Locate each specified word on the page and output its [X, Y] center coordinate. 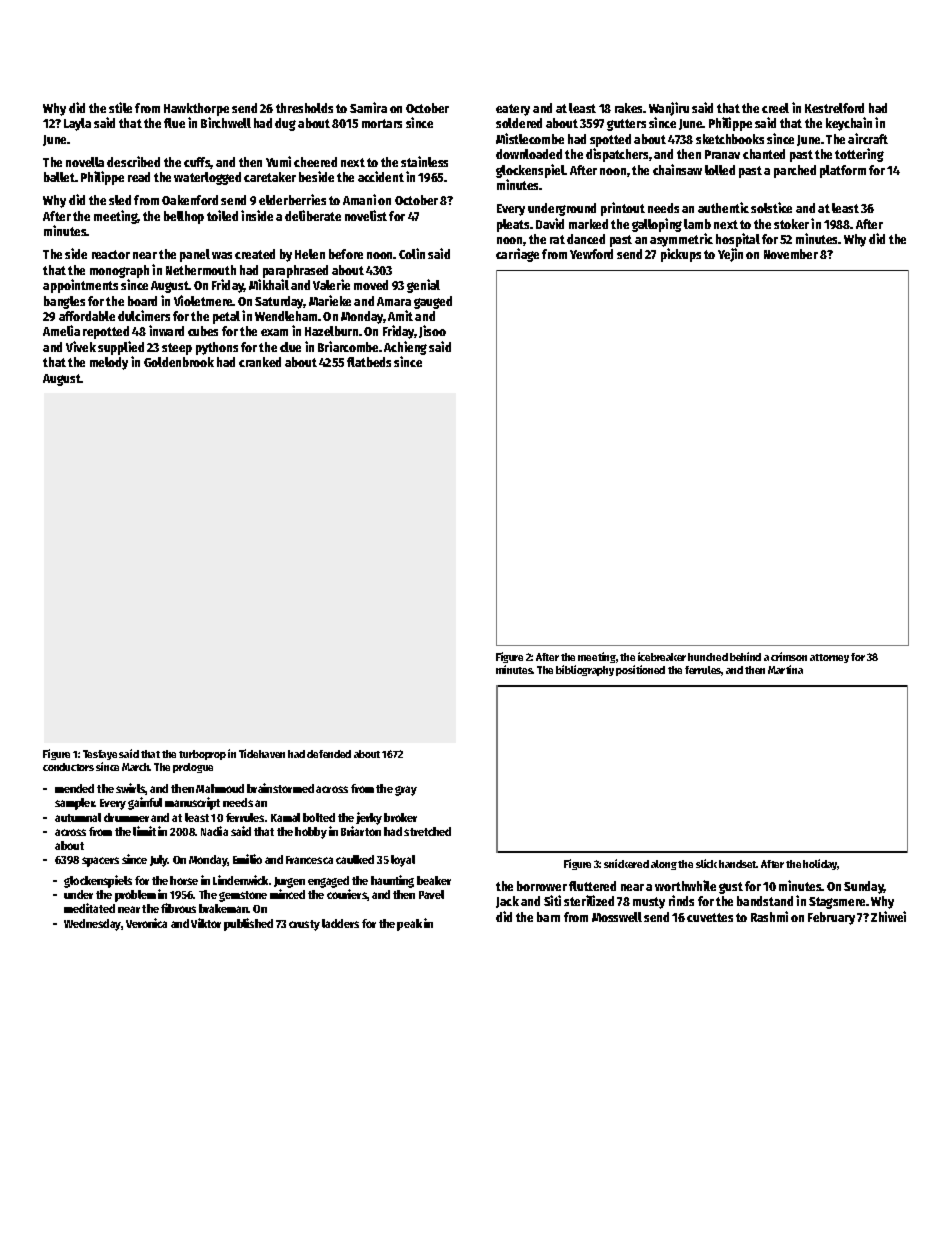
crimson [789, 656]
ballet [59, 177]
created [255, 254]
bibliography [585, 670]
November [791, 254]
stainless [424, 161]
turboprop [202, 755]
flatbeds [369, 362]
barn [548, 917]
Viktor [206, 923]
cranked [260, 362]
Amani [359, 199]
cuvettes [710, 917]
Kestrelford [834, 108]
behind [745, 656]
